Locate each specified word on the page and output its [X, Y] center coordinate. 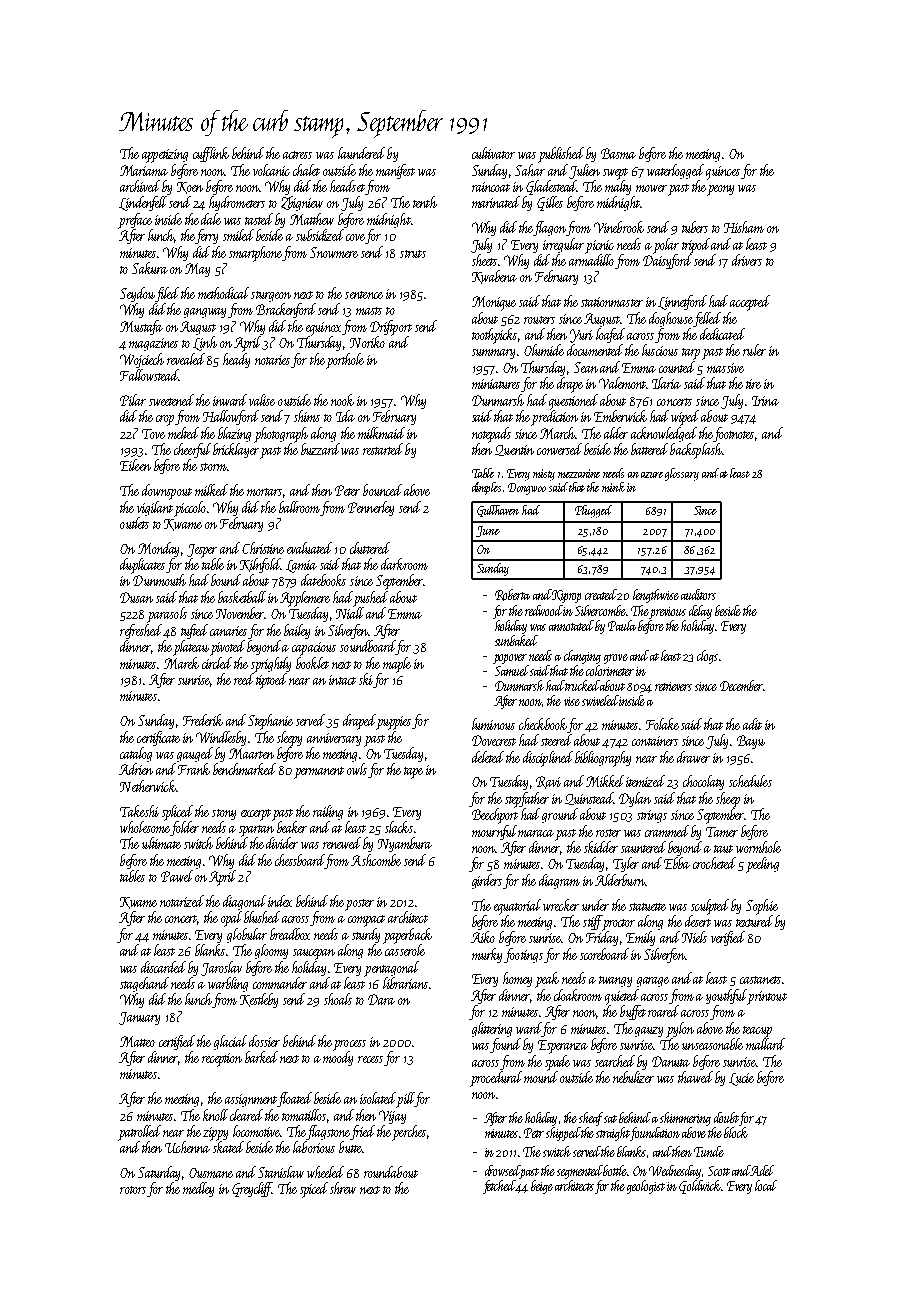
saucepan [314, 954]
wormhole [758, 847]
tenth [425, 202]
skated [228, 1147]
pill [406, 1099]
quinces [723, 173]
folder [184, 828]
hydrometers [237, 203]
